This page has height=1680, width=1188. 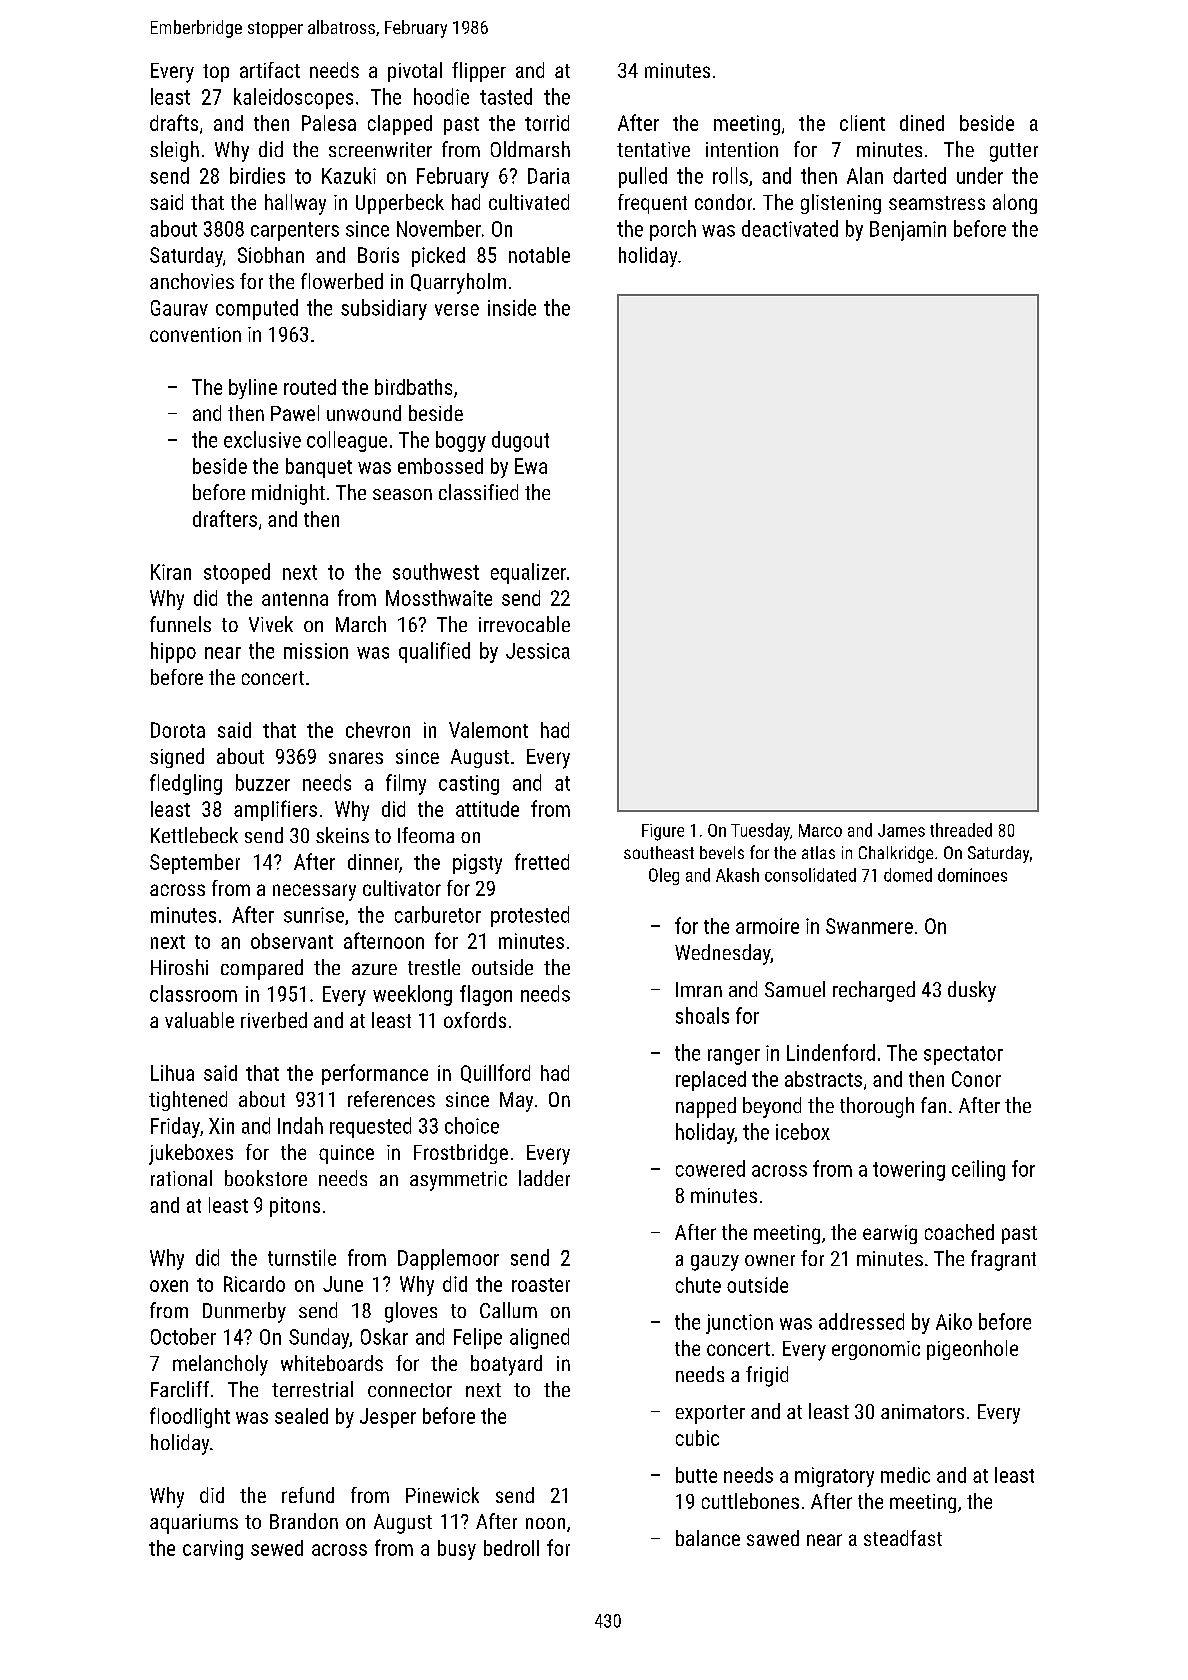 I want to click on flipper, so click(x=479, y=72).
